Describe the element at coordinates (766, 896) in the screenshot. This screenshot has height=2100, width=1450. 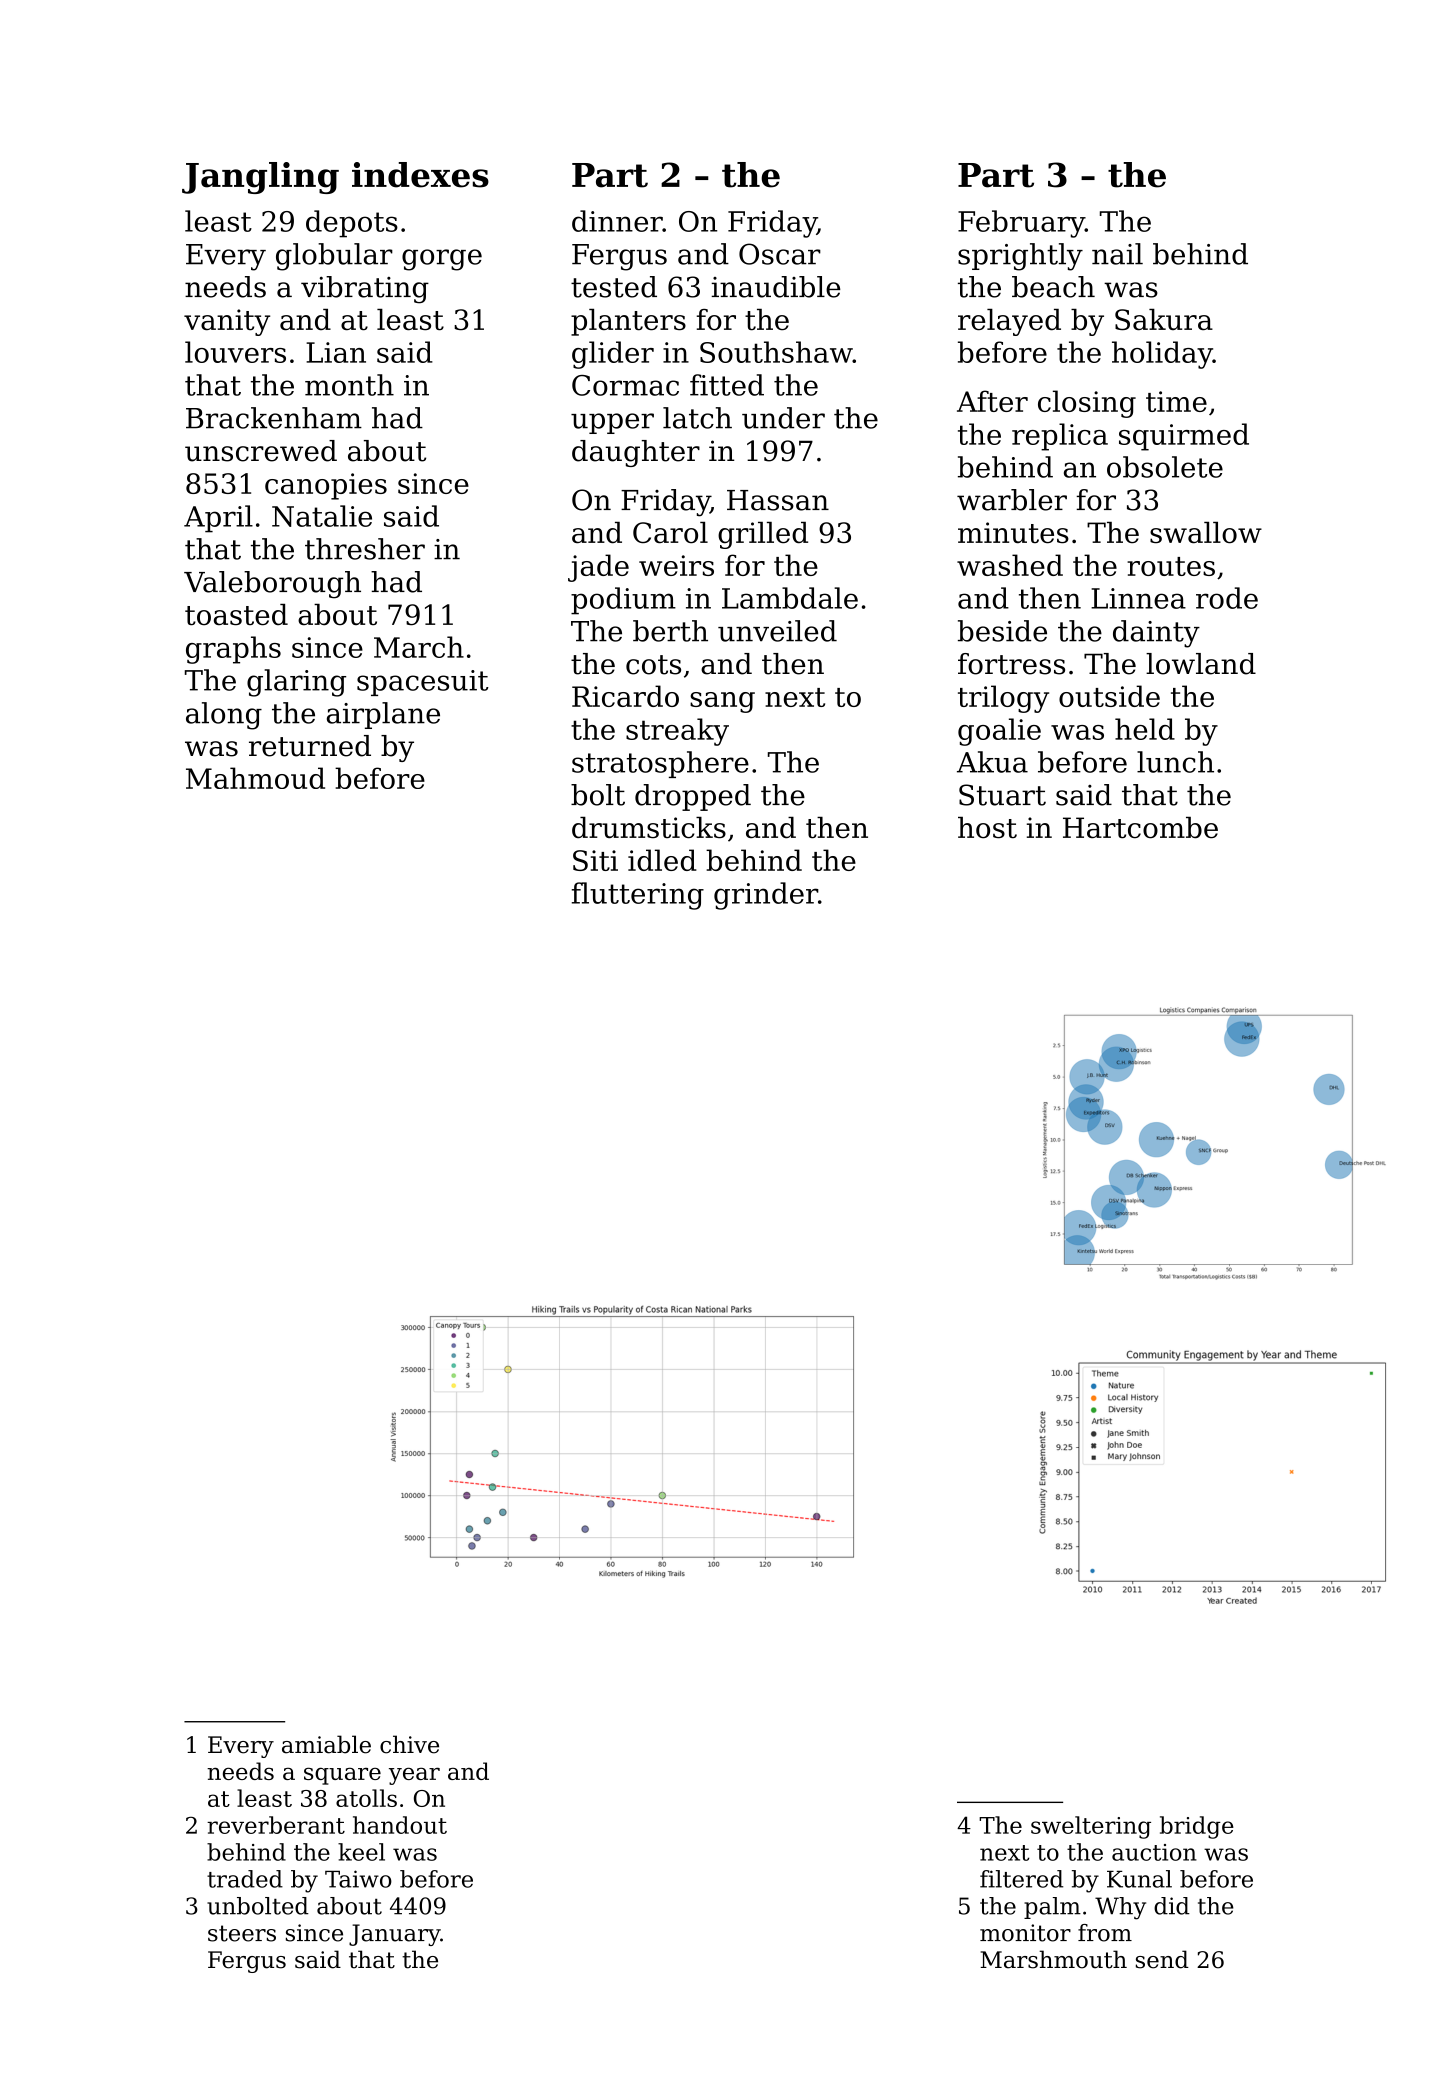
I see `grinder` at that location.
